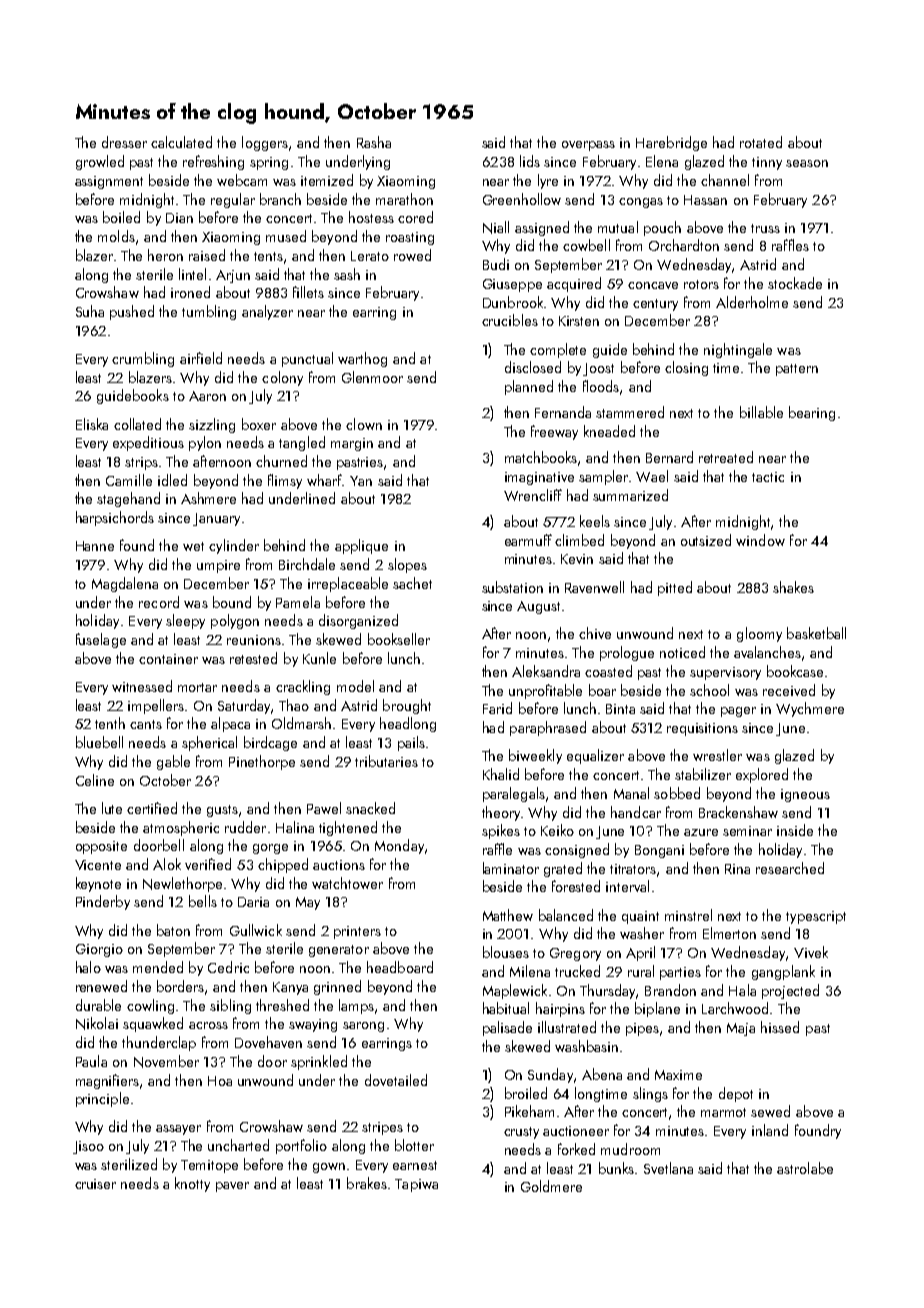 The width and height of the screenshot is (924, 1308). What do you see at coordinates (95, 1184) in the screenshot?
I see `cruiser` at bounding box center [95, 1184].
